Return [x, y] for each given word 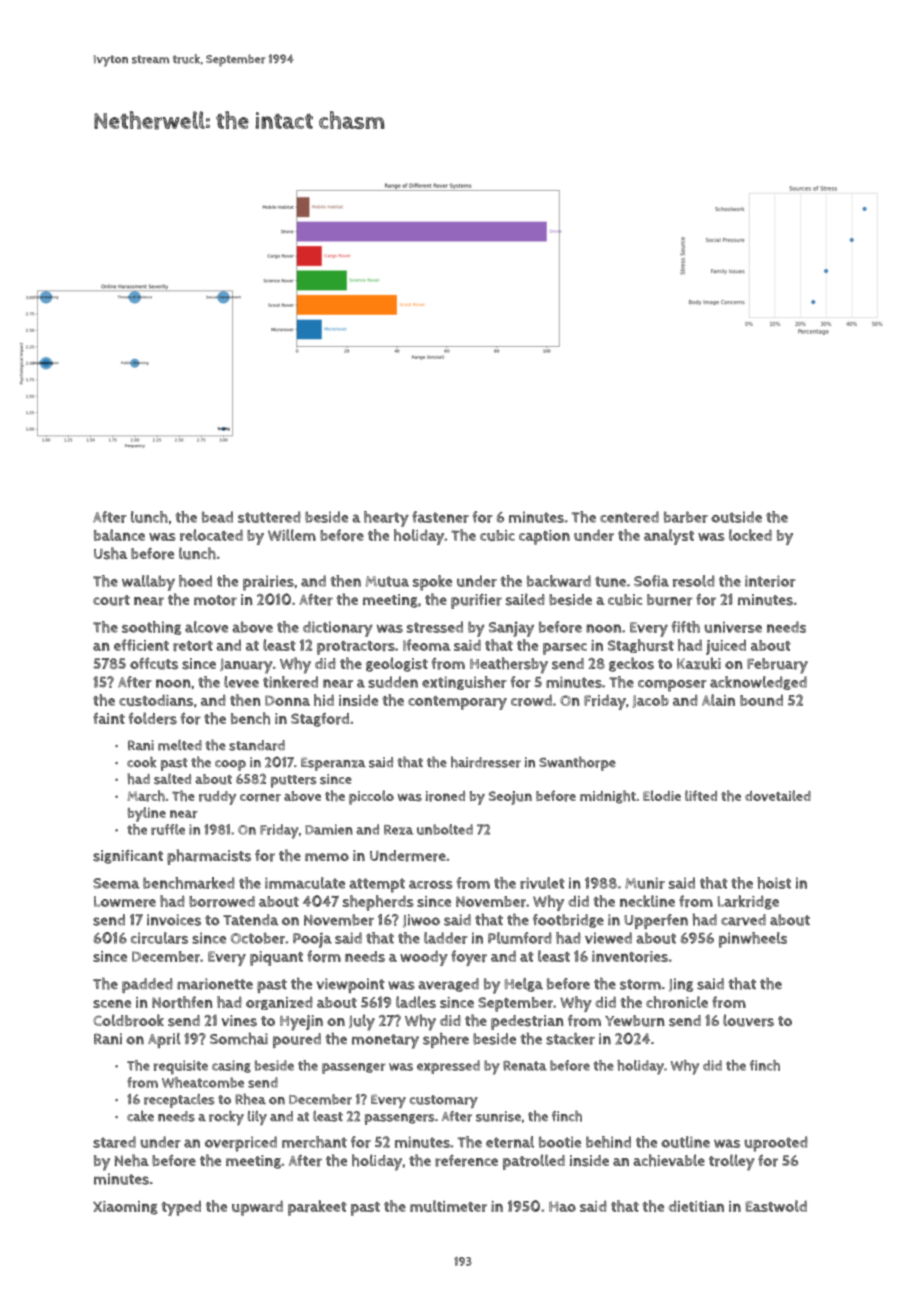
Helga [524, 985]
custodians [156, 700]
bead [217, 517]
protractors [356, 648]
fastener [440, 517]
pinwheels [753, 940]
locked [750, 535]
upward [257, 1208]
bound [761, 700]
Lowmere [125, 902]
